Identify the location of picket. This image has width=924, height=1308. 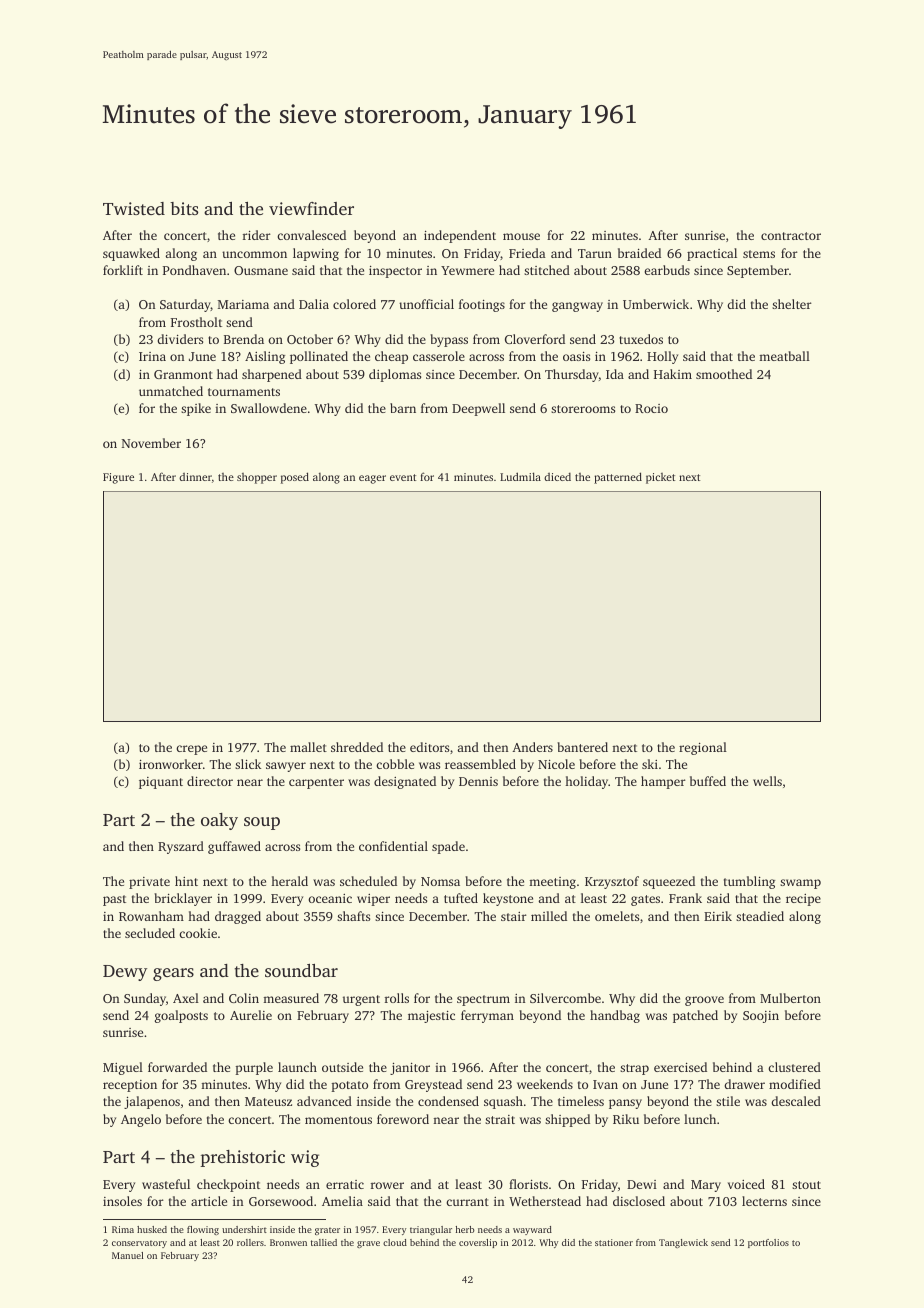
(660, 478).
